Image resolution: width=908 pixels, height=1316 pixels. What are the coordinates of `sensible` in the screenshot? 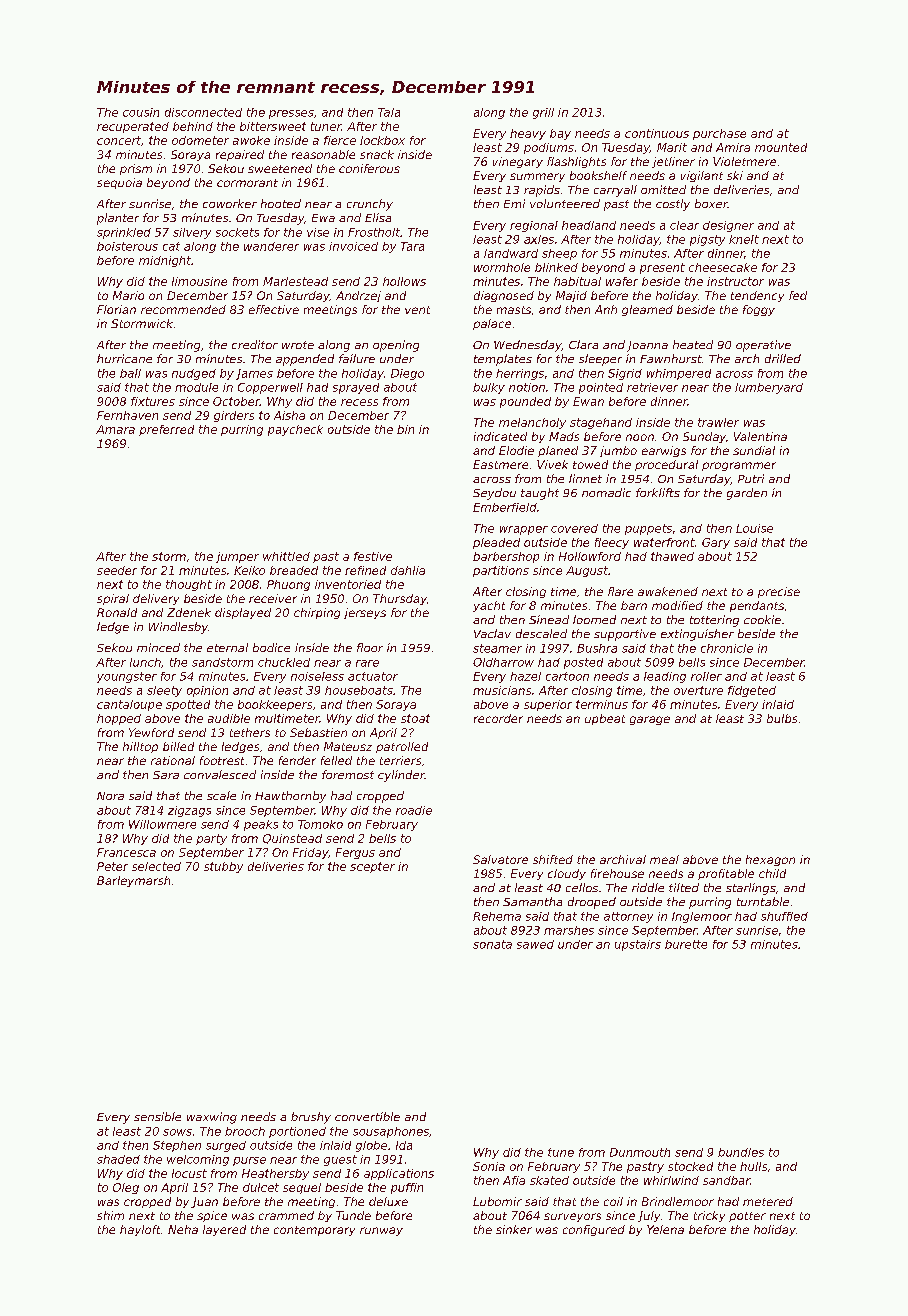 It's located at (157, 1116).
